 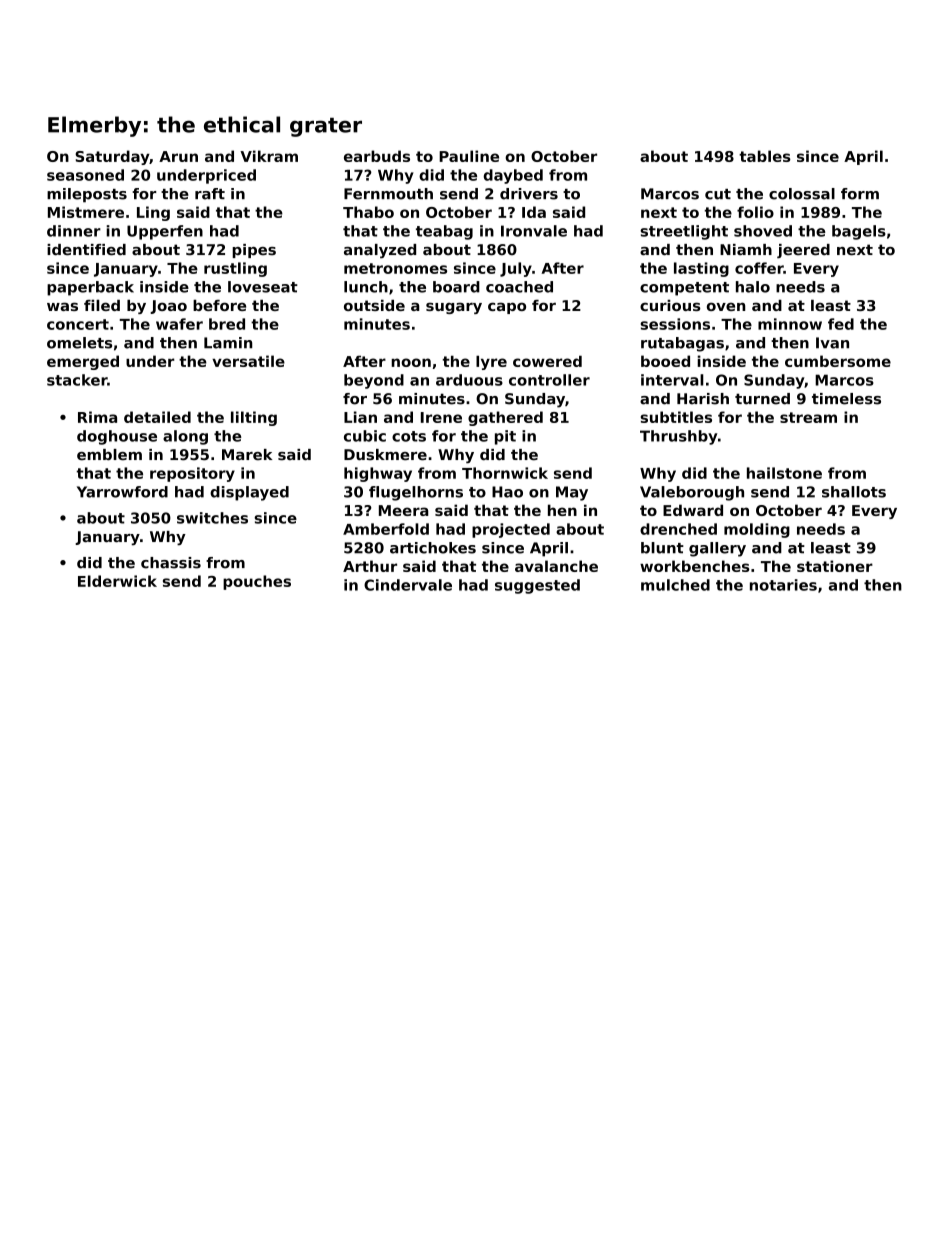 What do you see at coordinates (212, 518) in the document?
I see `switches` at bounding box center [212, 518].
